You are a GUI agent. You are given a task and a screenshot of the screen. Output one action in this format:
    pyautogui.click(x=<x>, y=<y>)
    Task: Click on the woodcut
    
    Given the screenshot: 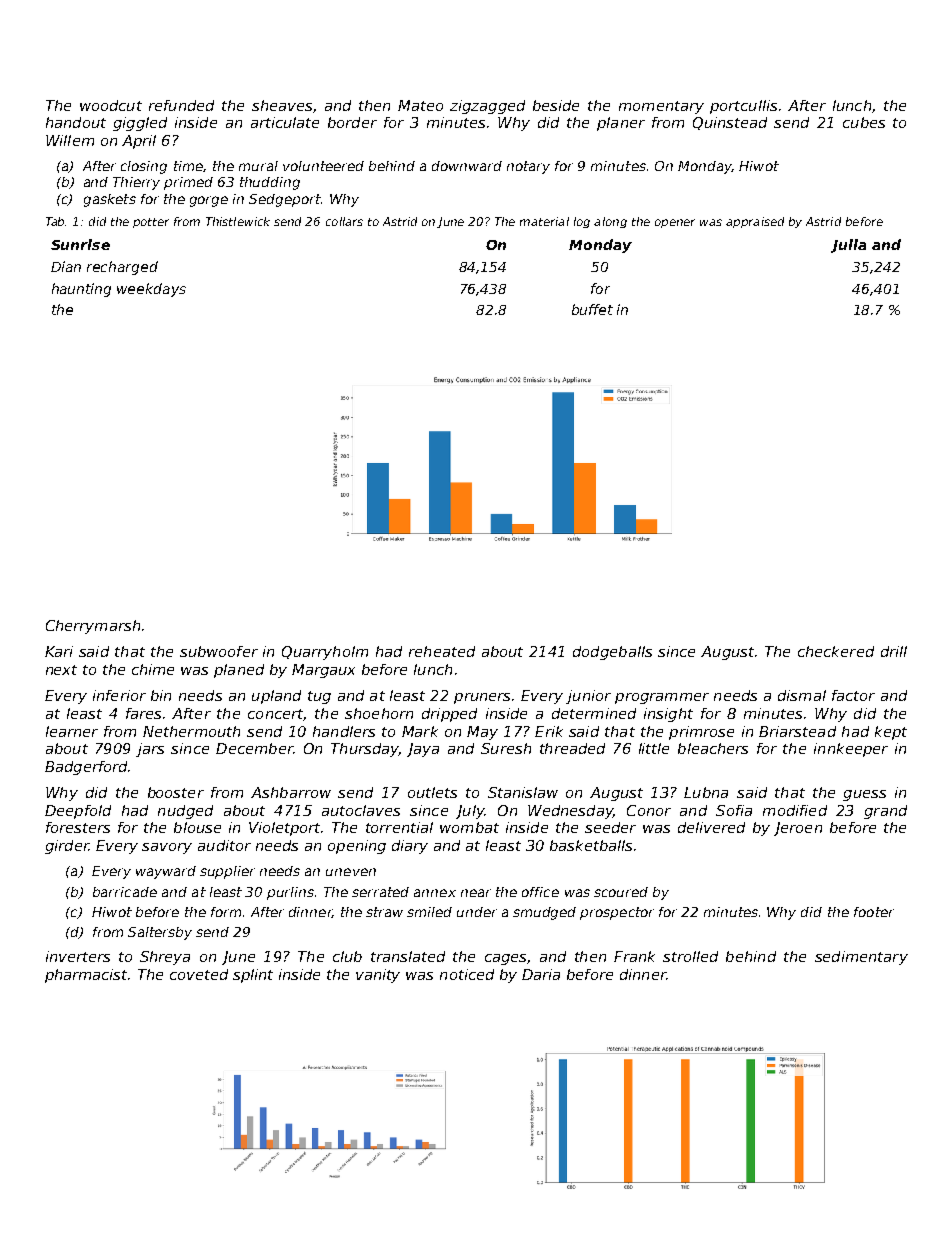 What is the action you would take?
    pyautogui.click(x=111, y=105)
